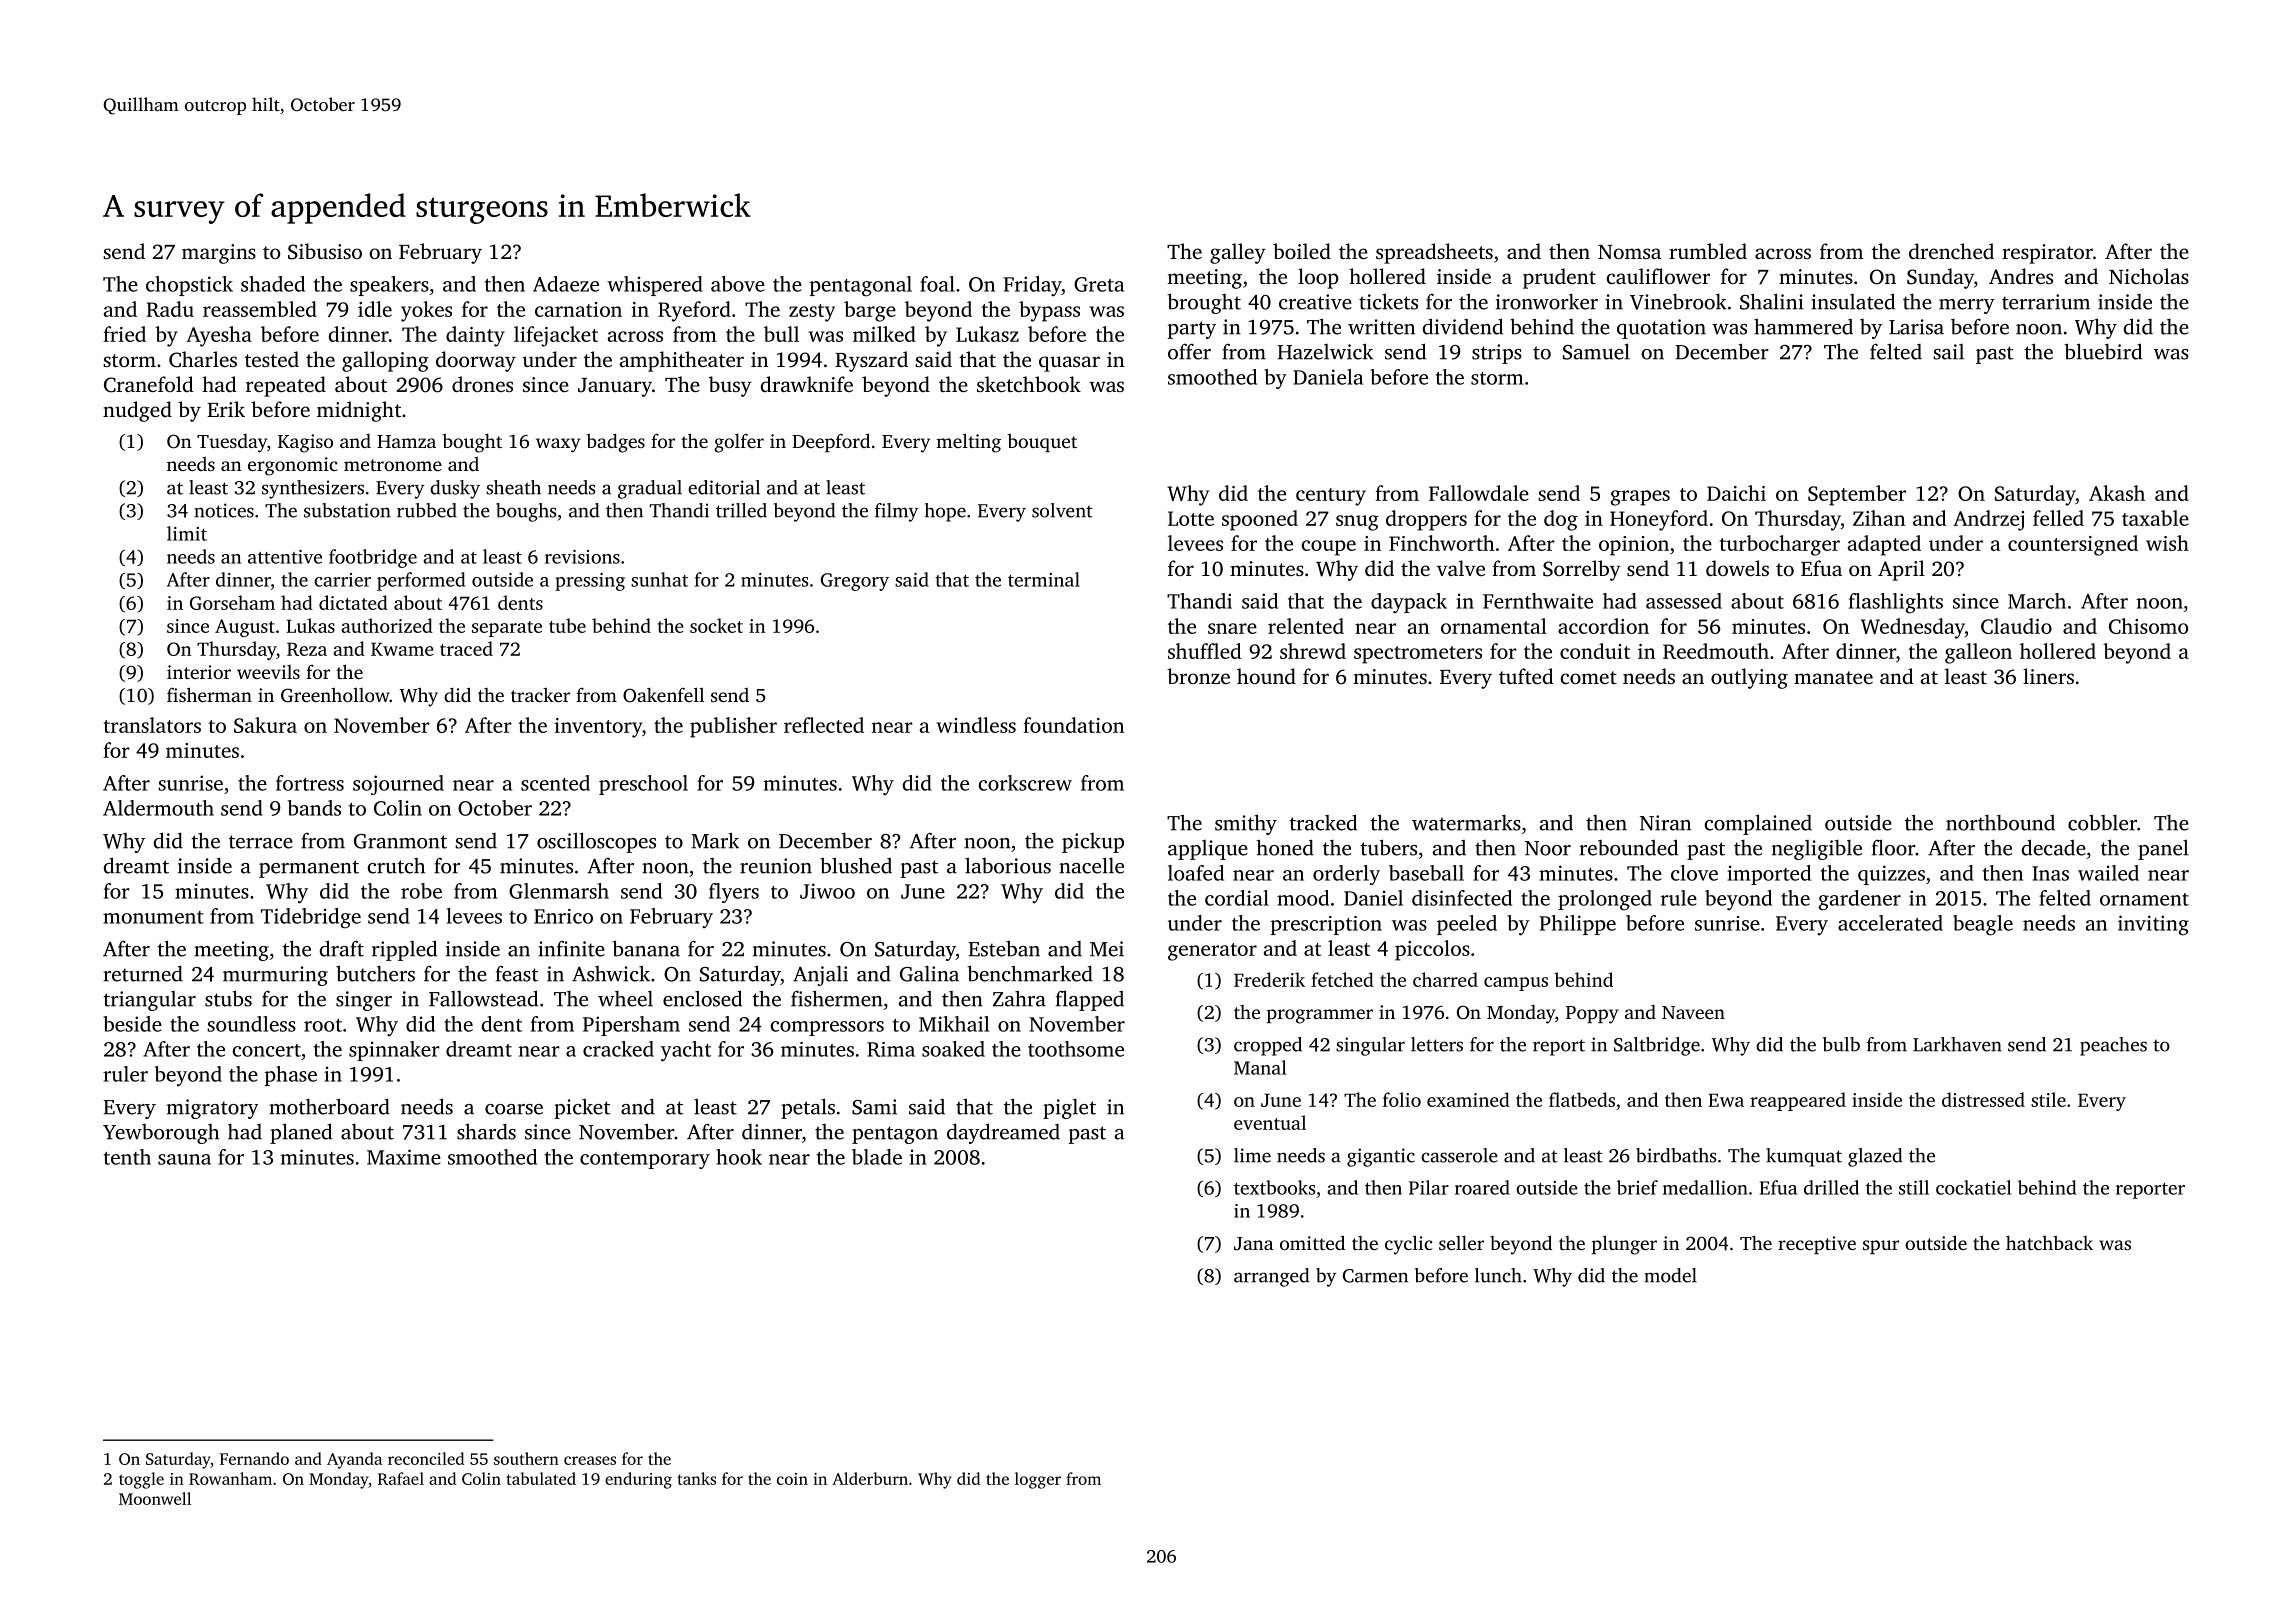 The width and height of the screenshot is (2292, 1620). Describe the element at coordinates (1238, 253) in the screenshot. I see `galley` at that location.
